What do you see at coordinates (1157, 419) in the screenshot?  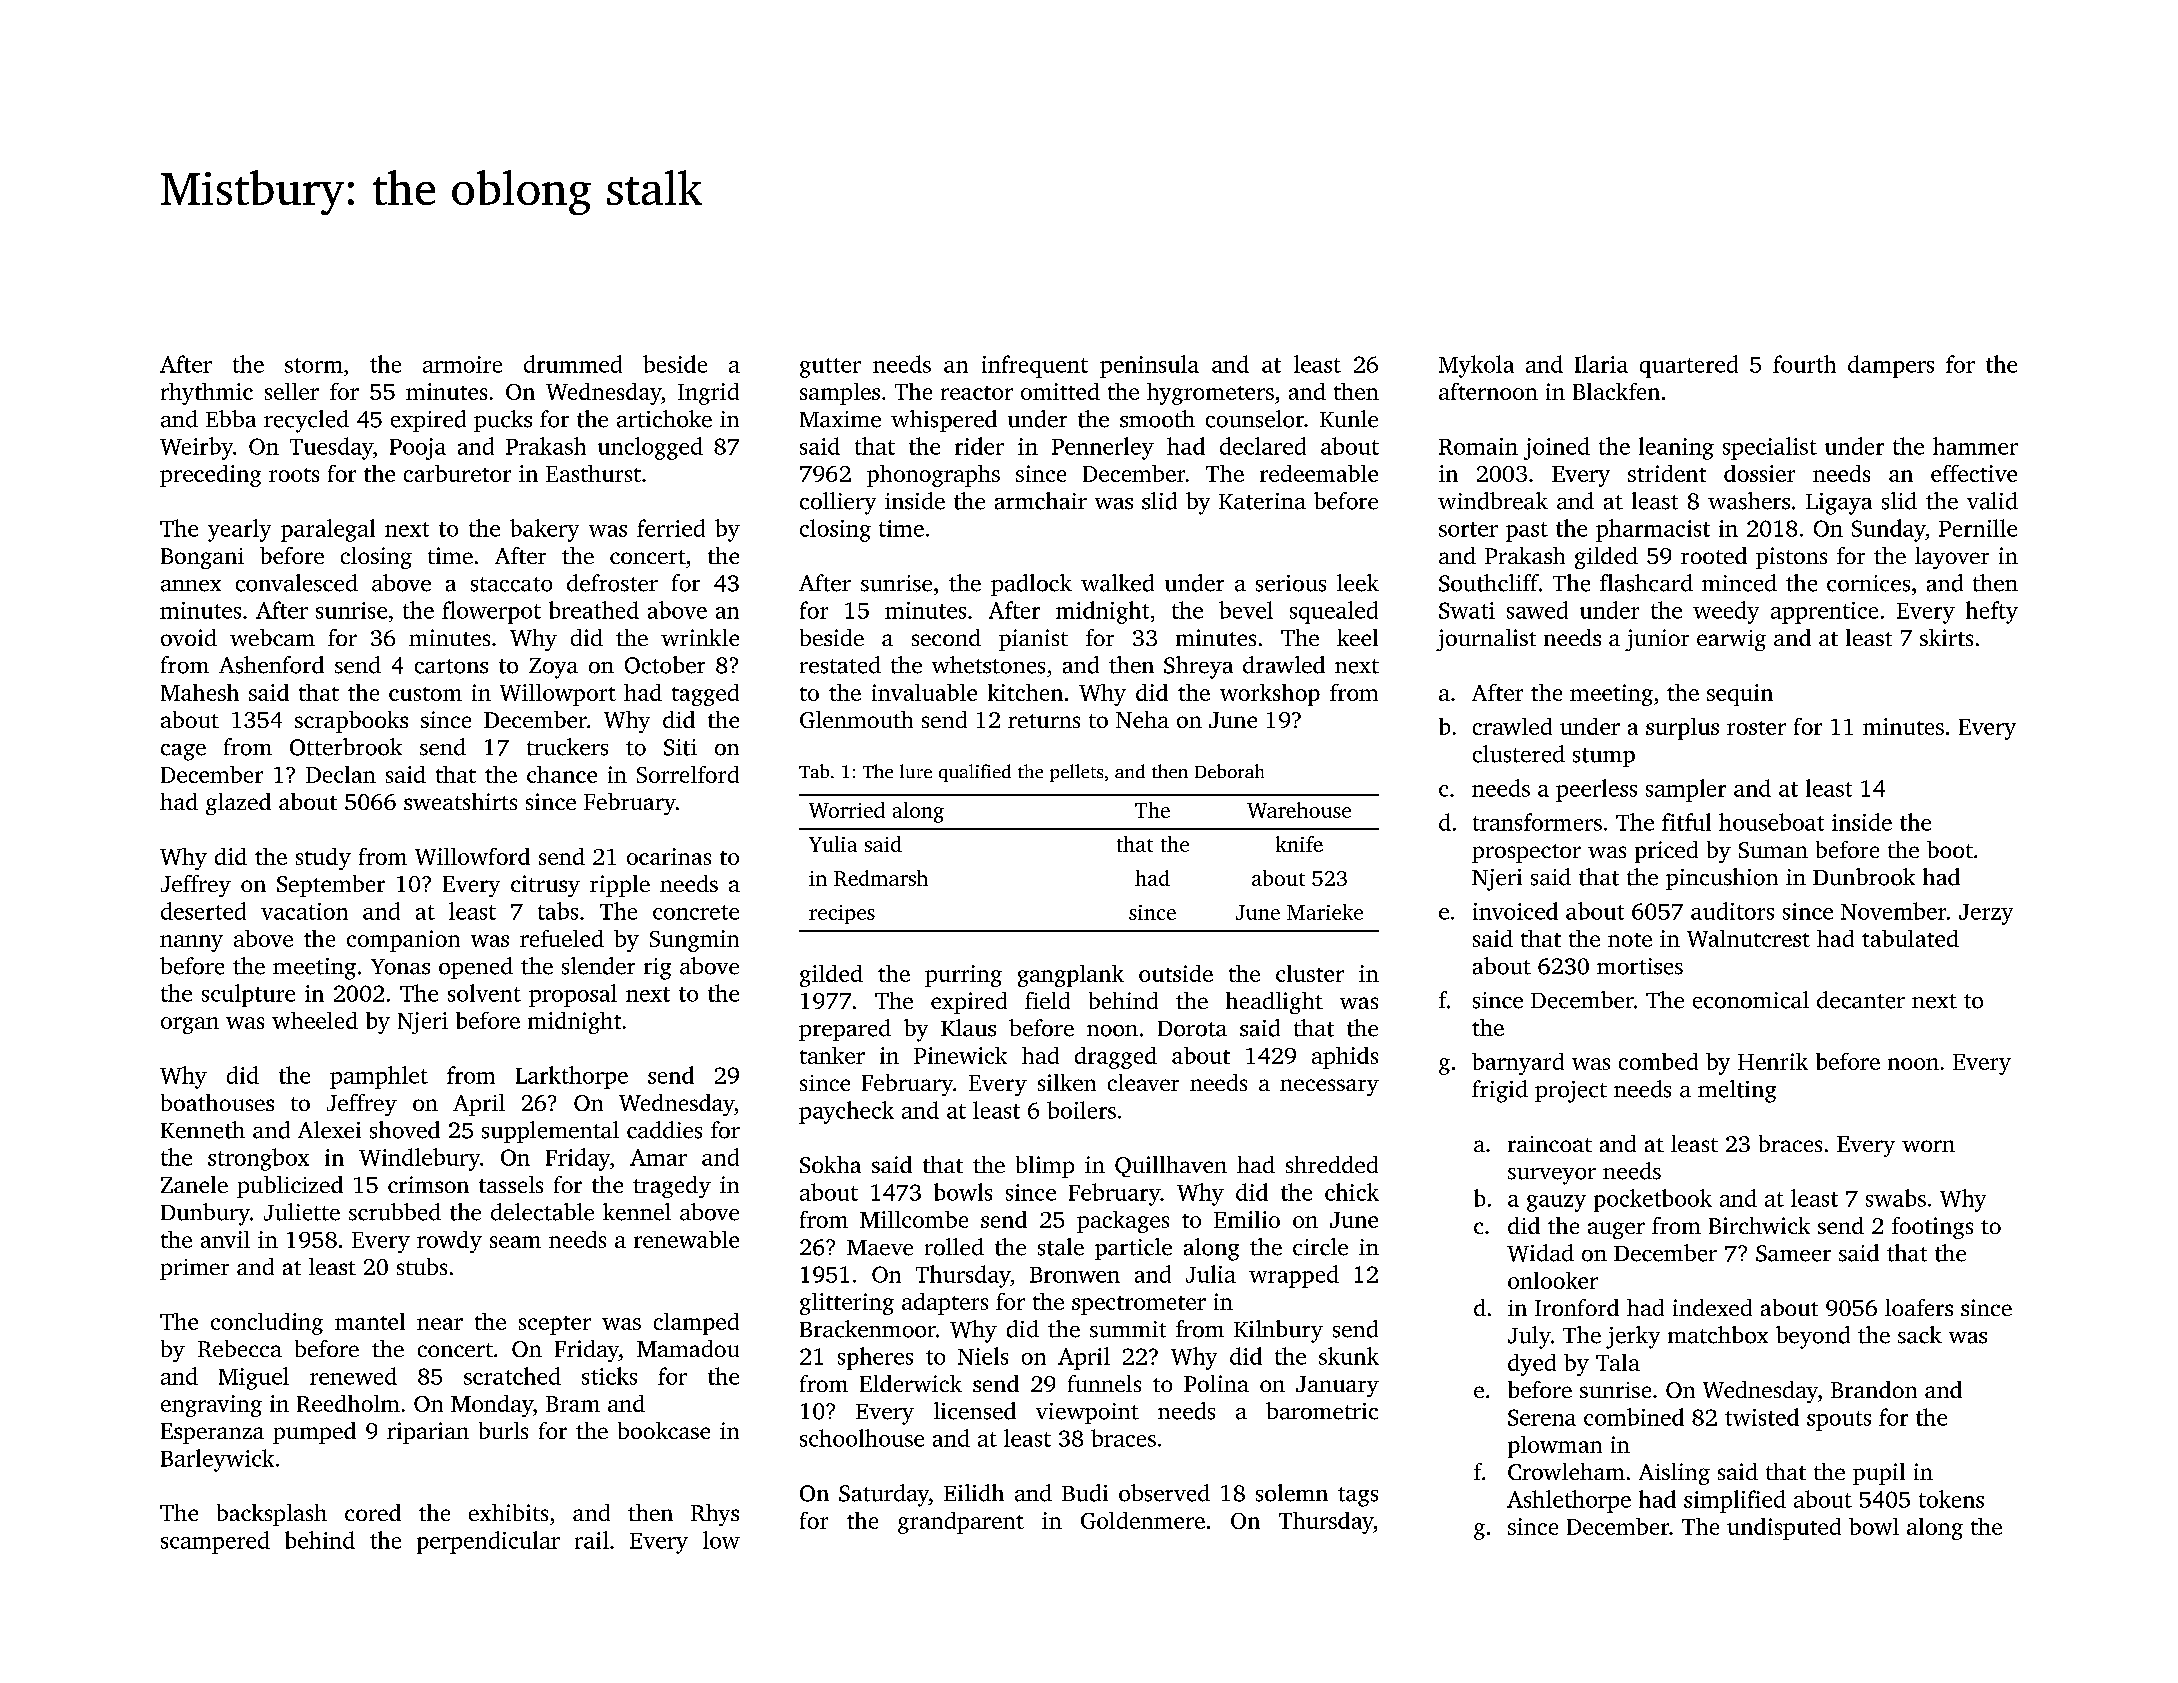 I see `smooth` at bounding box center [1157, 419].
